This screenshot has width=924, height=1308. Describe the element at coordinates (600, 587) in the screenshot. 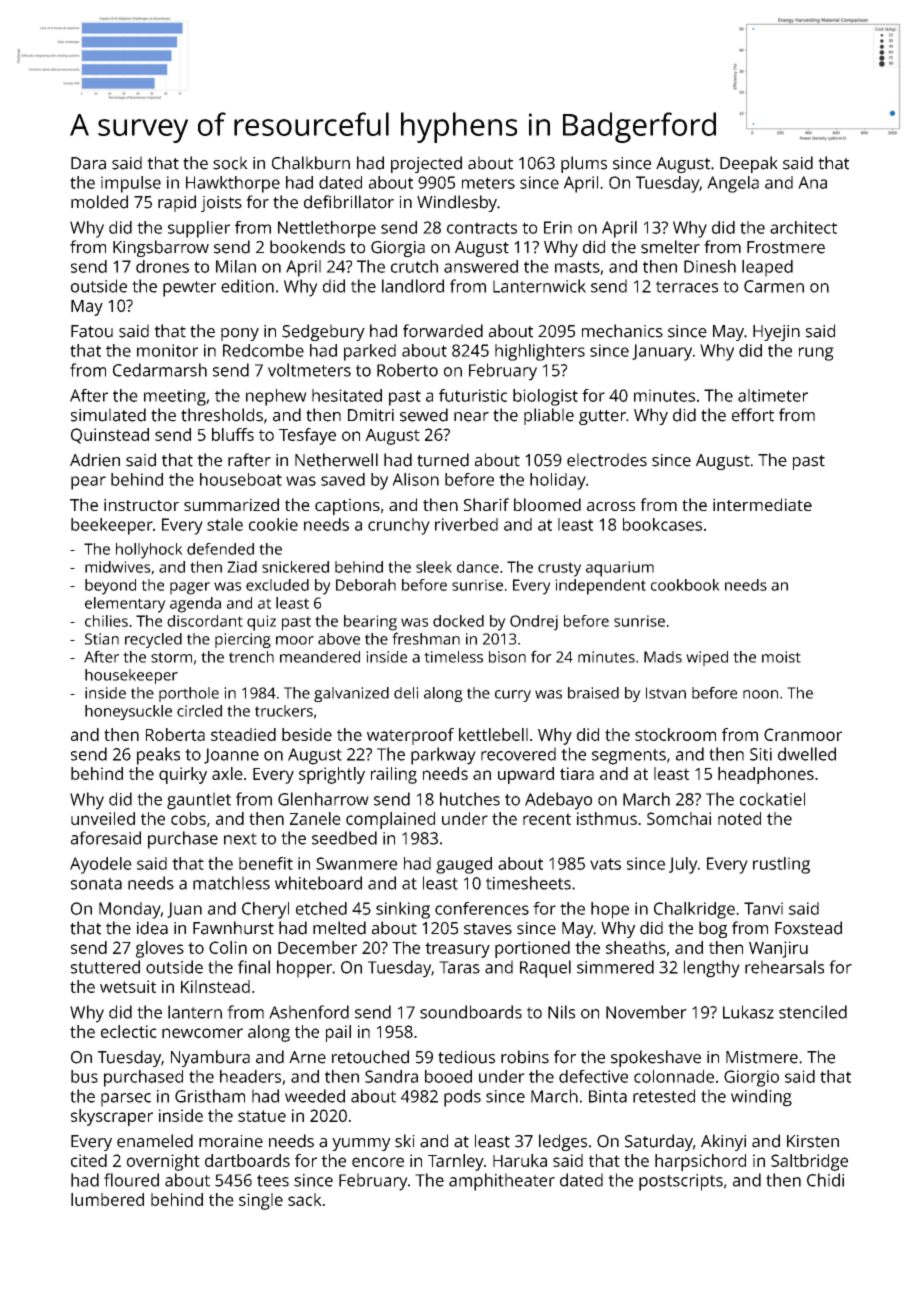

I see `independent` at that location.
